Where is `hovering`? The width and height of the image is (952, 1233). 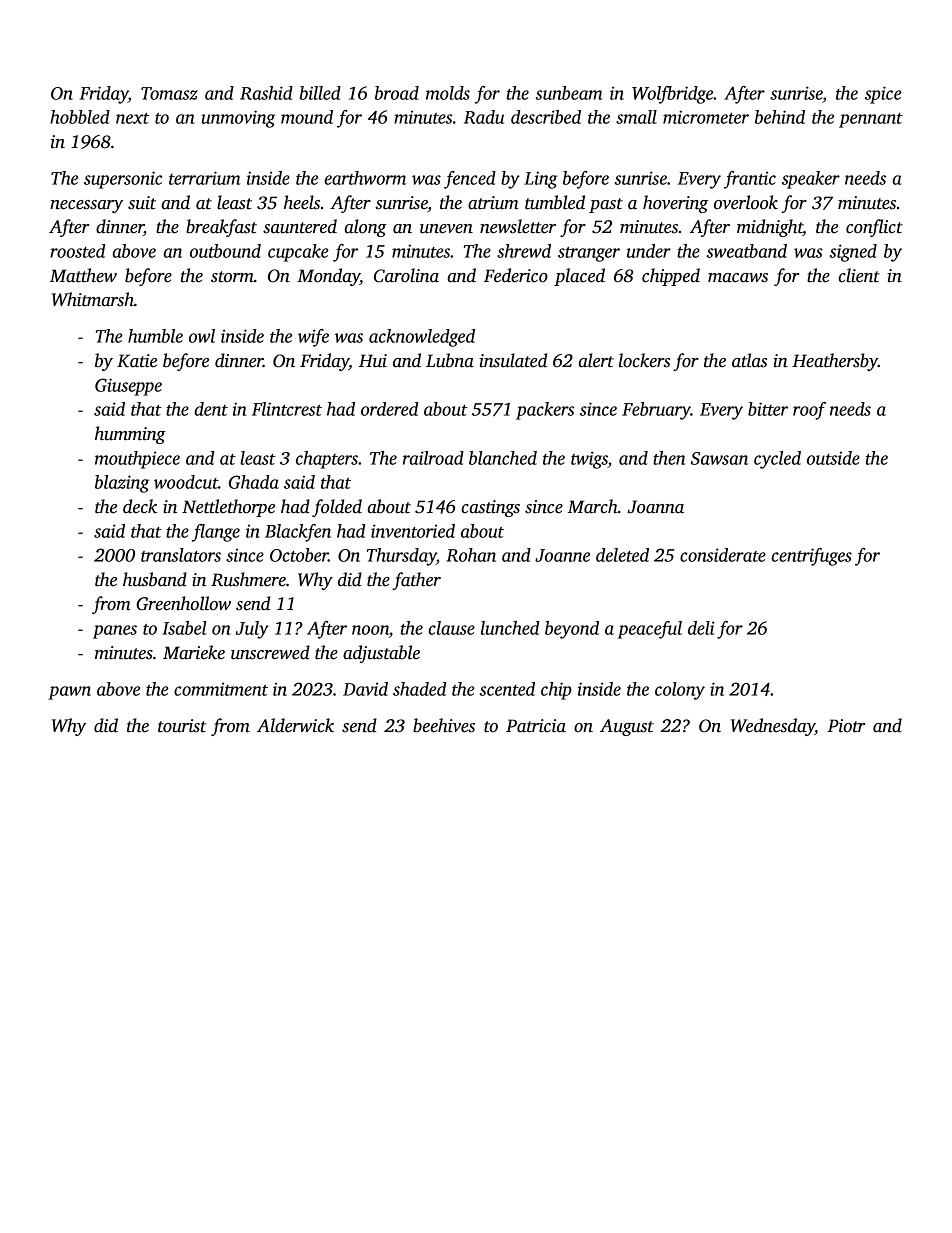 hovering is located at coordinates (675, 204).
